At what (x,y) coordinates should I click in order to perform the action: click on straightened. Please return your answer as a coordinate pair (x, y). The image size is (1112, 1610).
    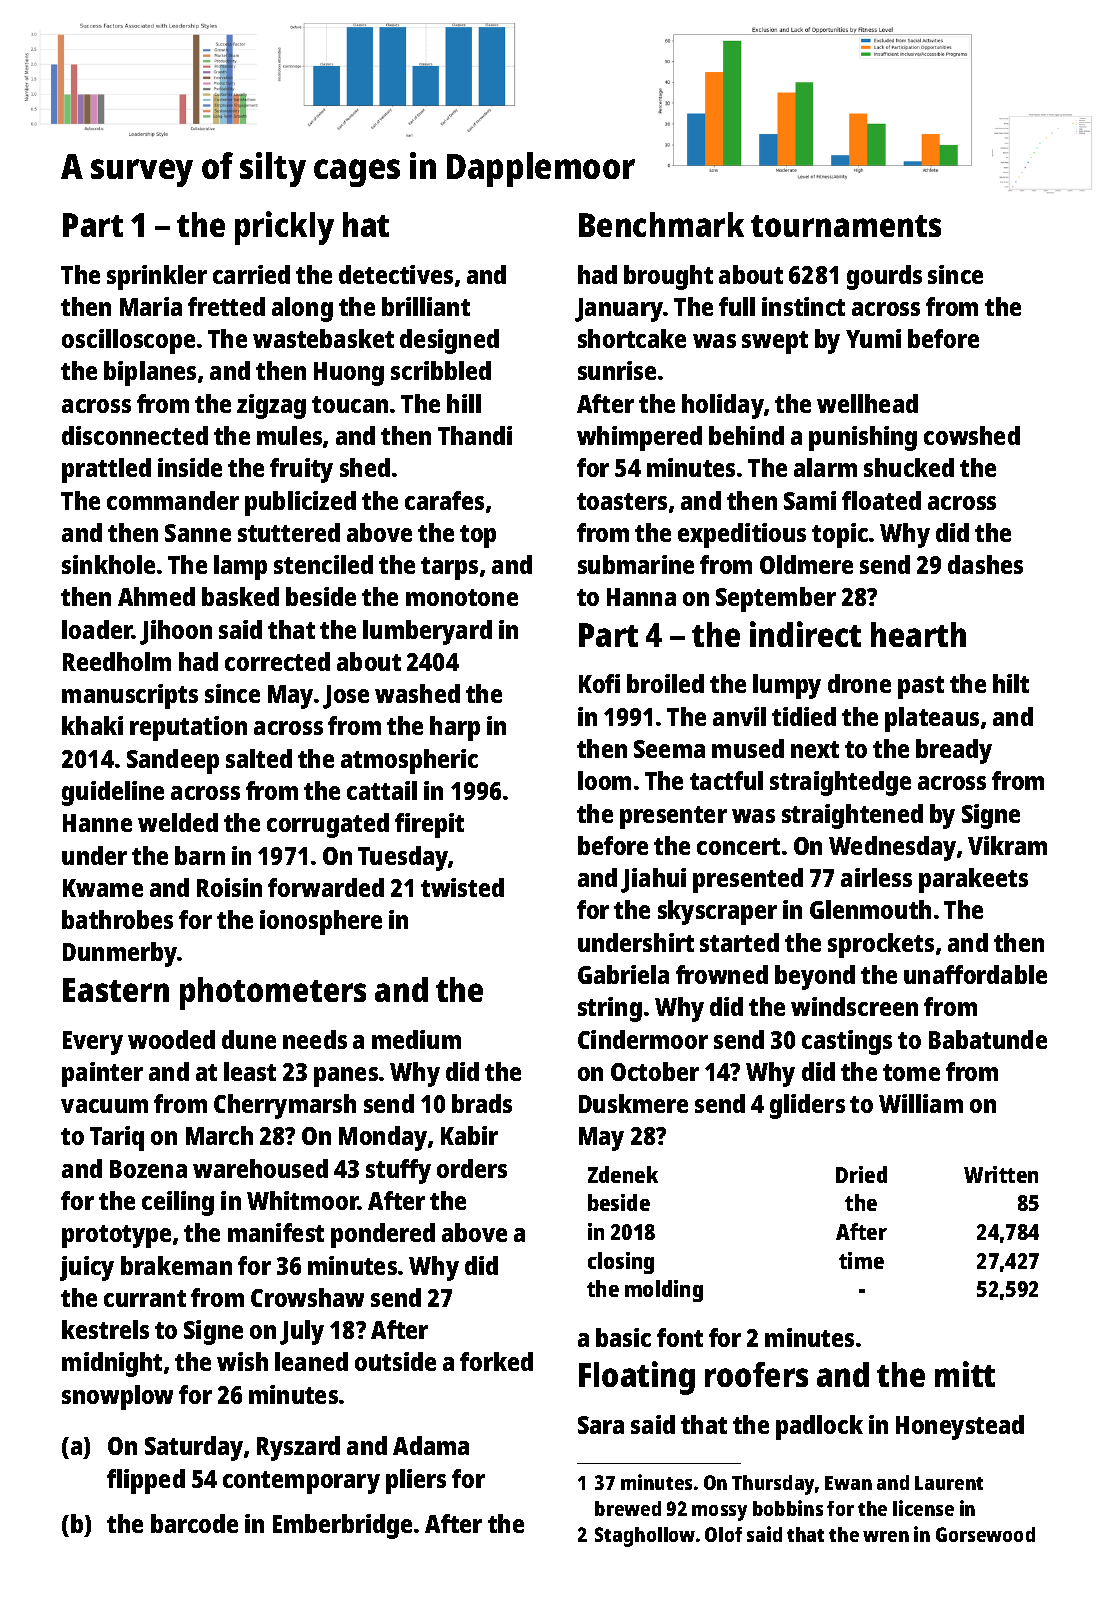
    Looking at the image, I should click on (852, 816).
